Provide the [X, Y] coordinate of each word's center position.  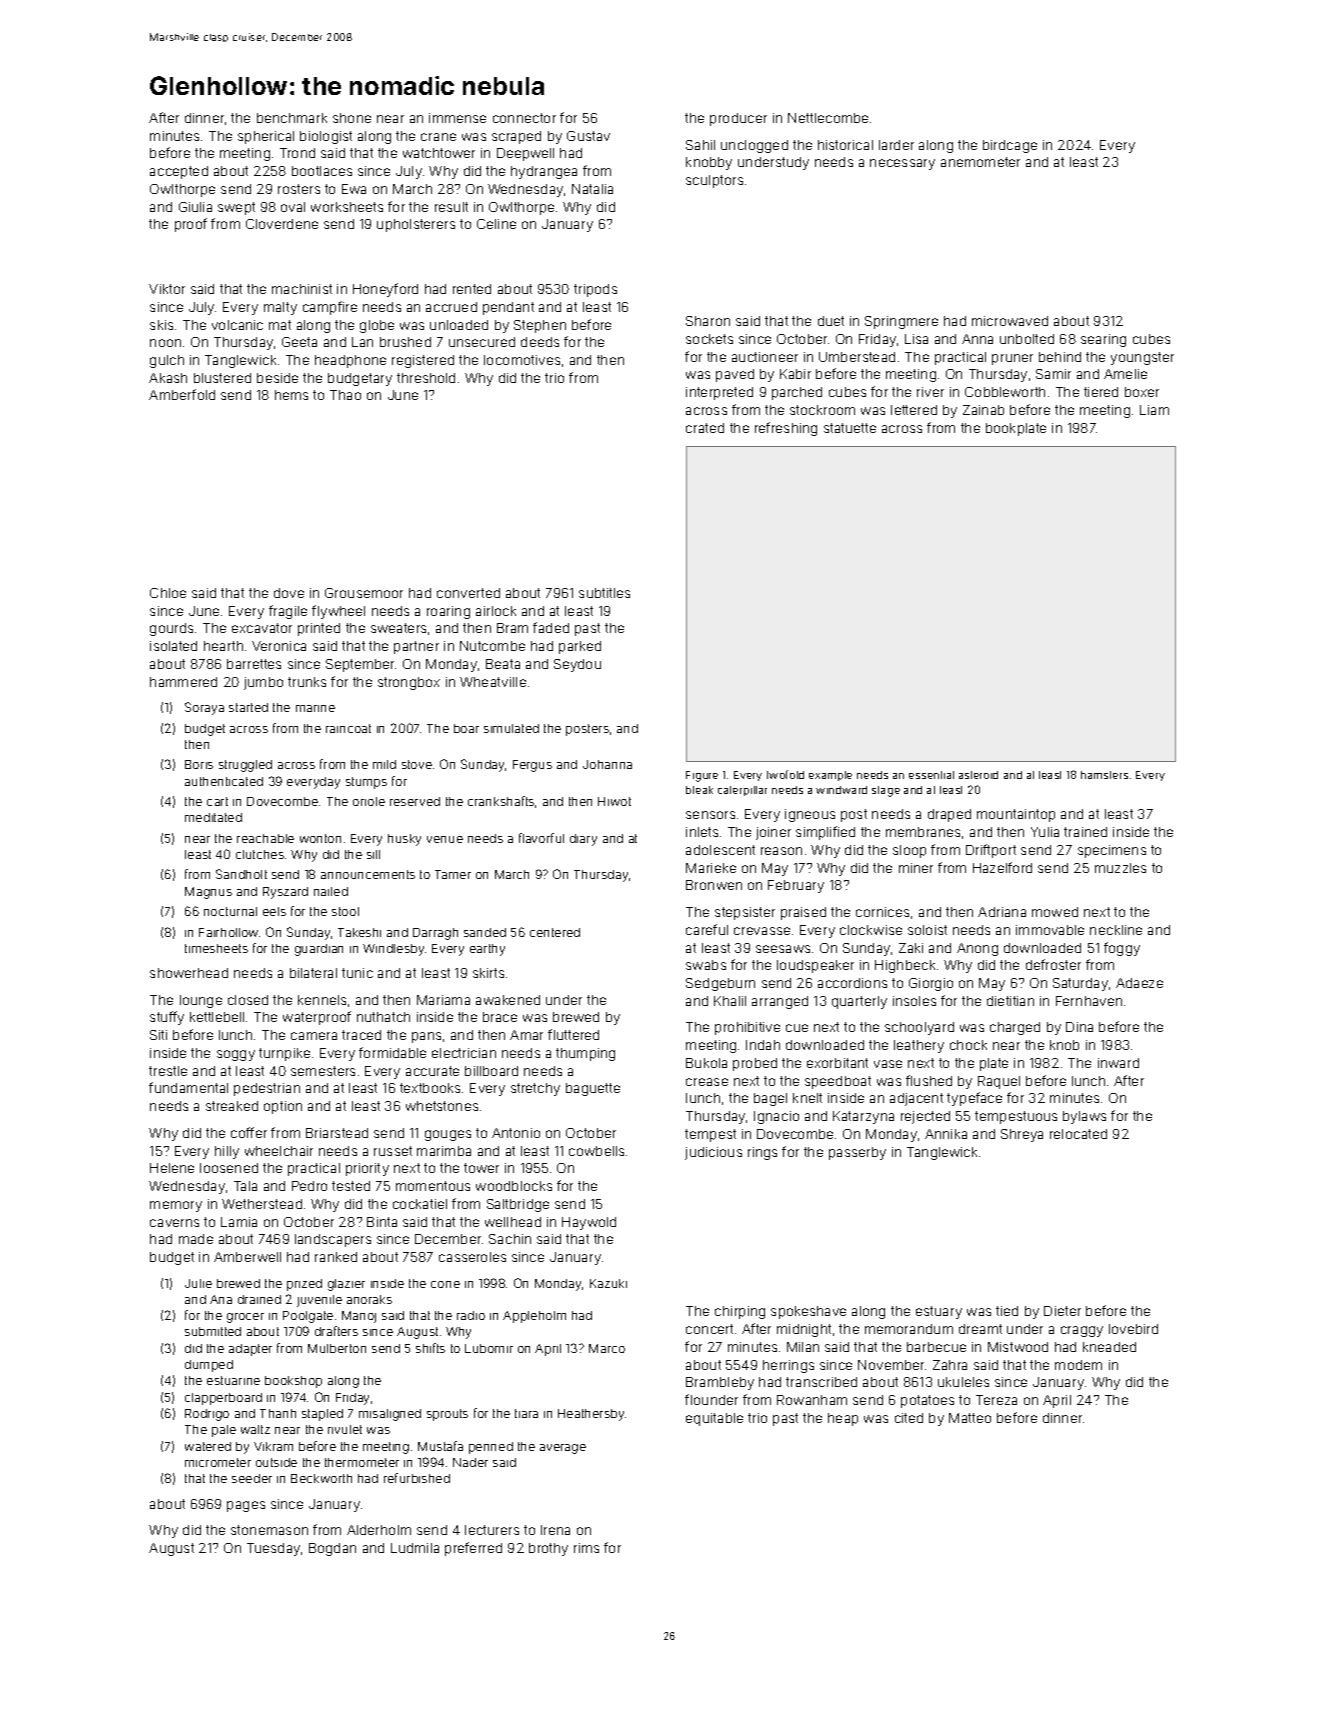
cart [217, 801]
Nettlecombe [828, 118]
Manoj [359, 1317]
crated [705, 428]
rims [586, 1548]
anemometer [980, 162]
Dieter [1062, 1311]
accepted [179, 172]
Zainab [983, 410]
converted [468, 593]
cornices [882, 912]
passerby [857, 1153]
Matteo [970, 1418]
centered [555, 932]
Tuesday [273, 1549]
